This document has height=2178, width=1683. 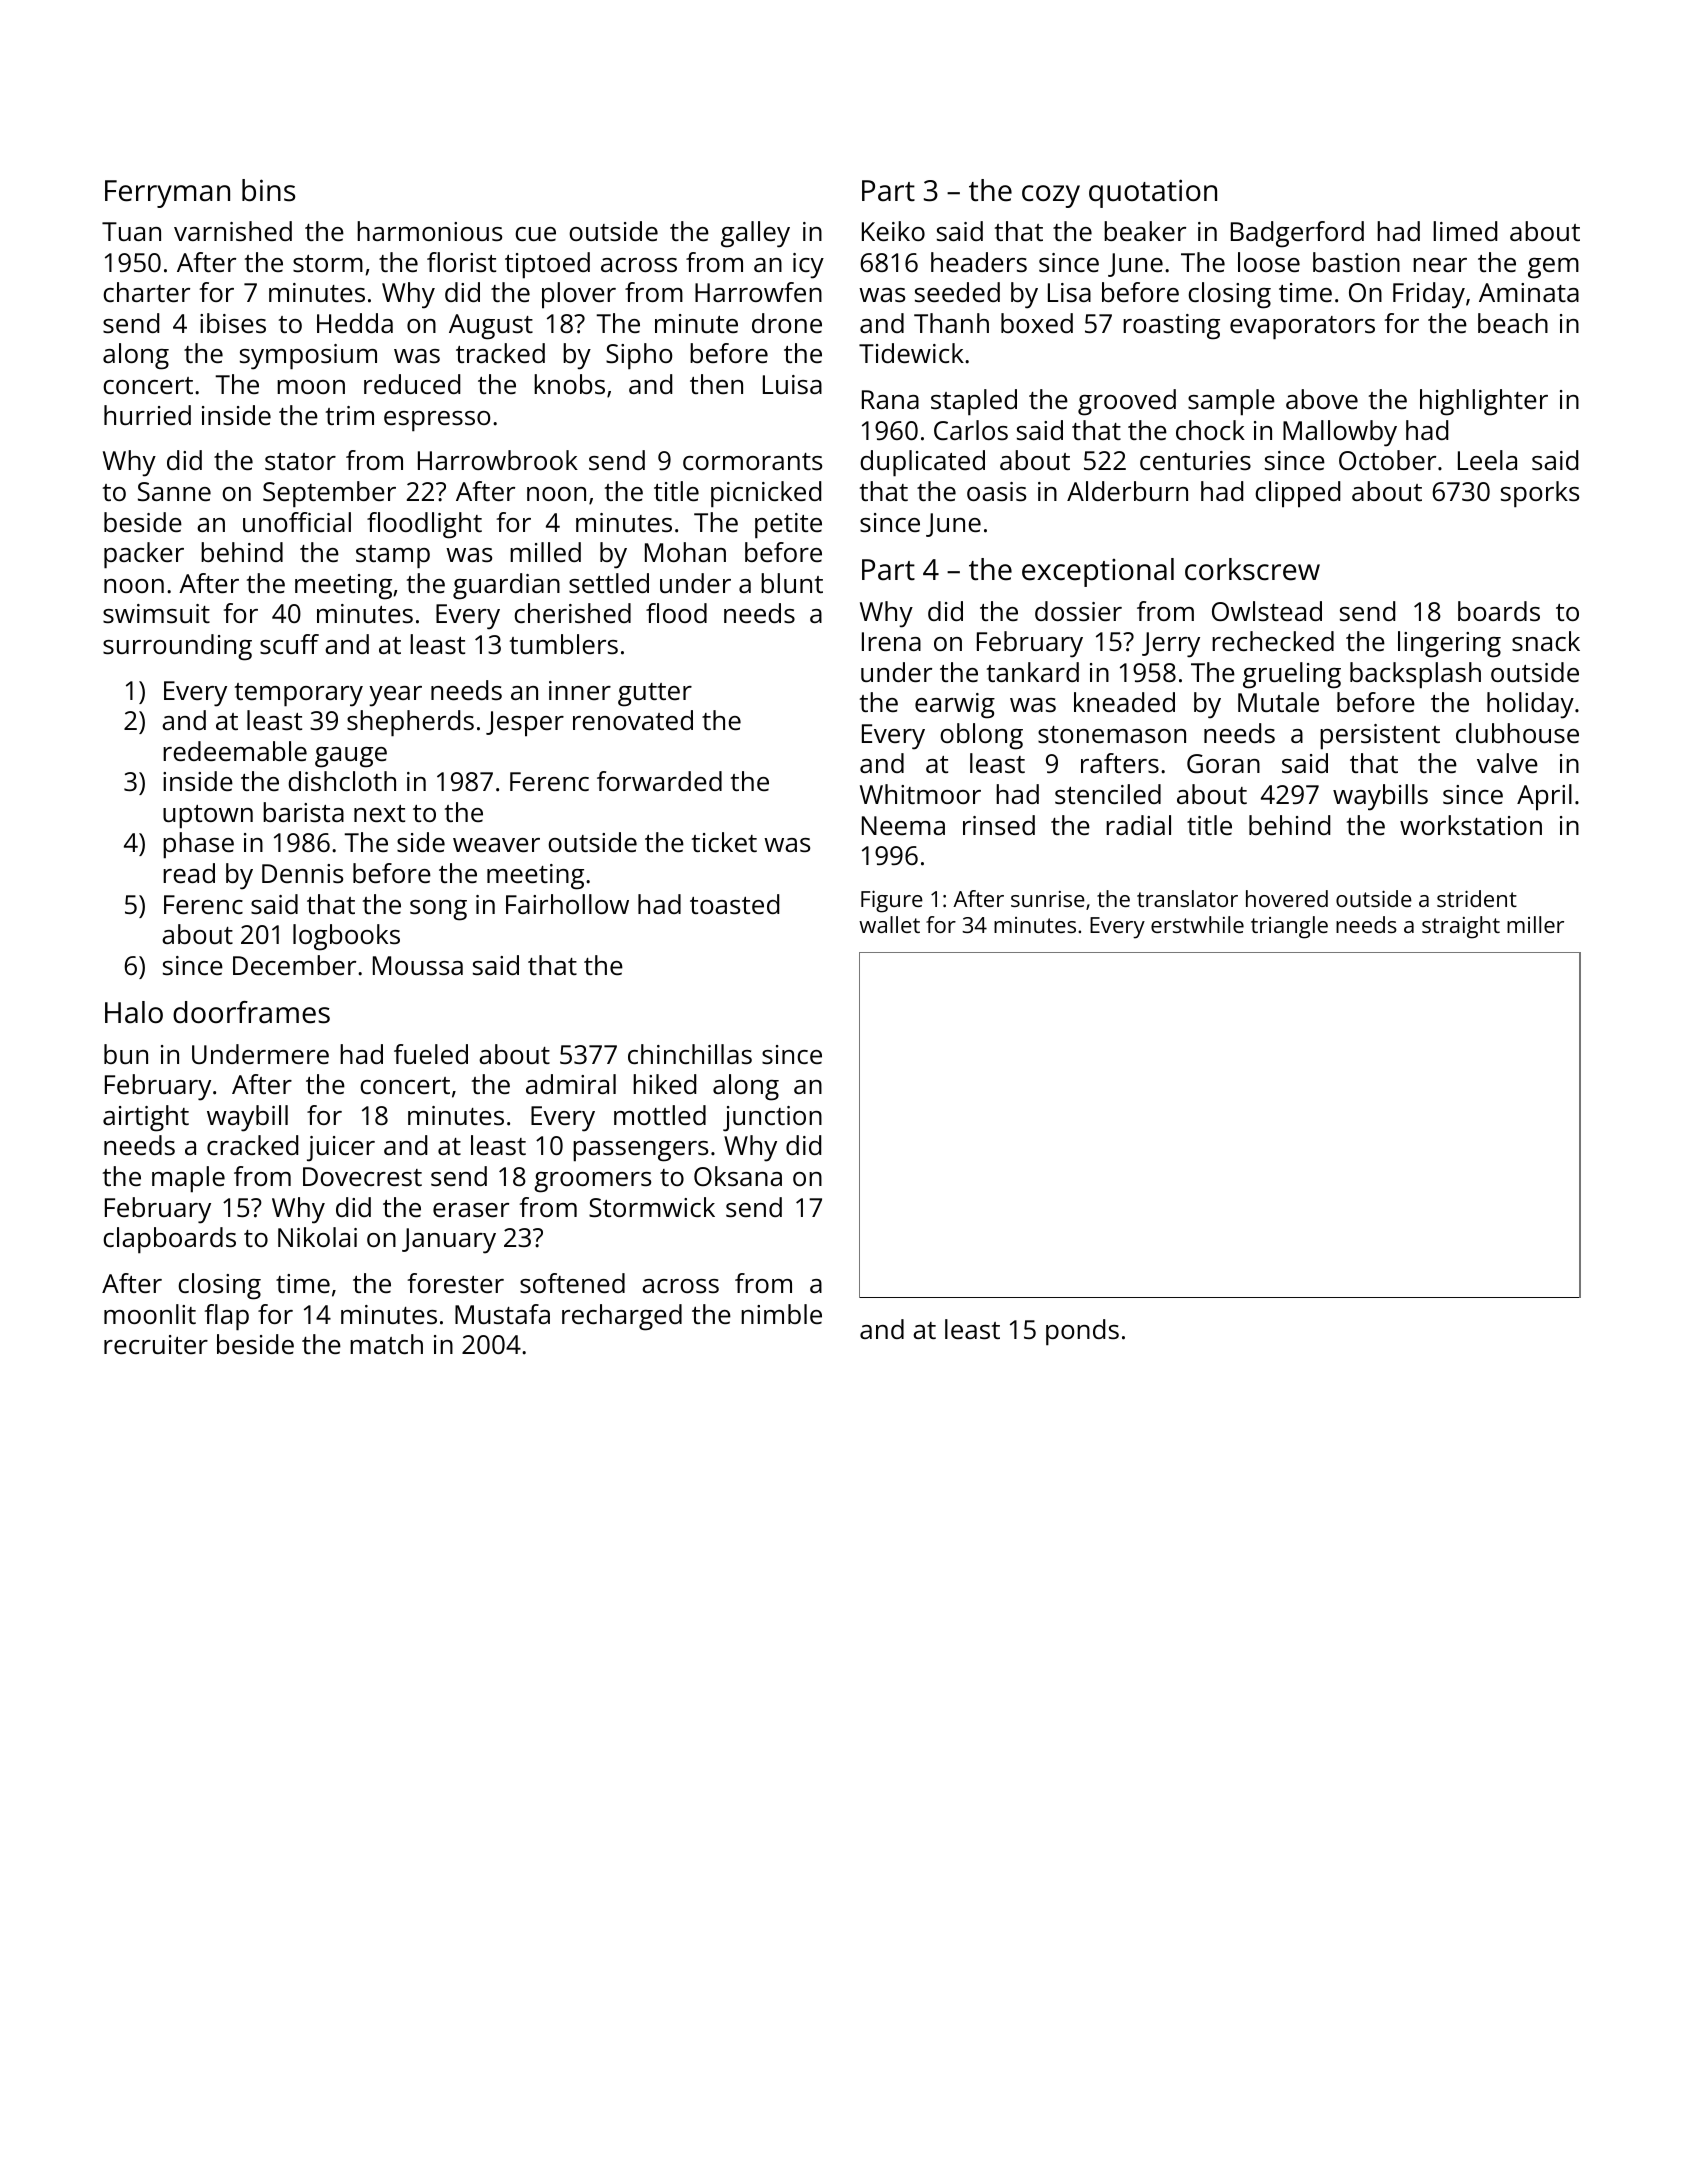 I want to click on limed, so click(x=1465, y=231).
